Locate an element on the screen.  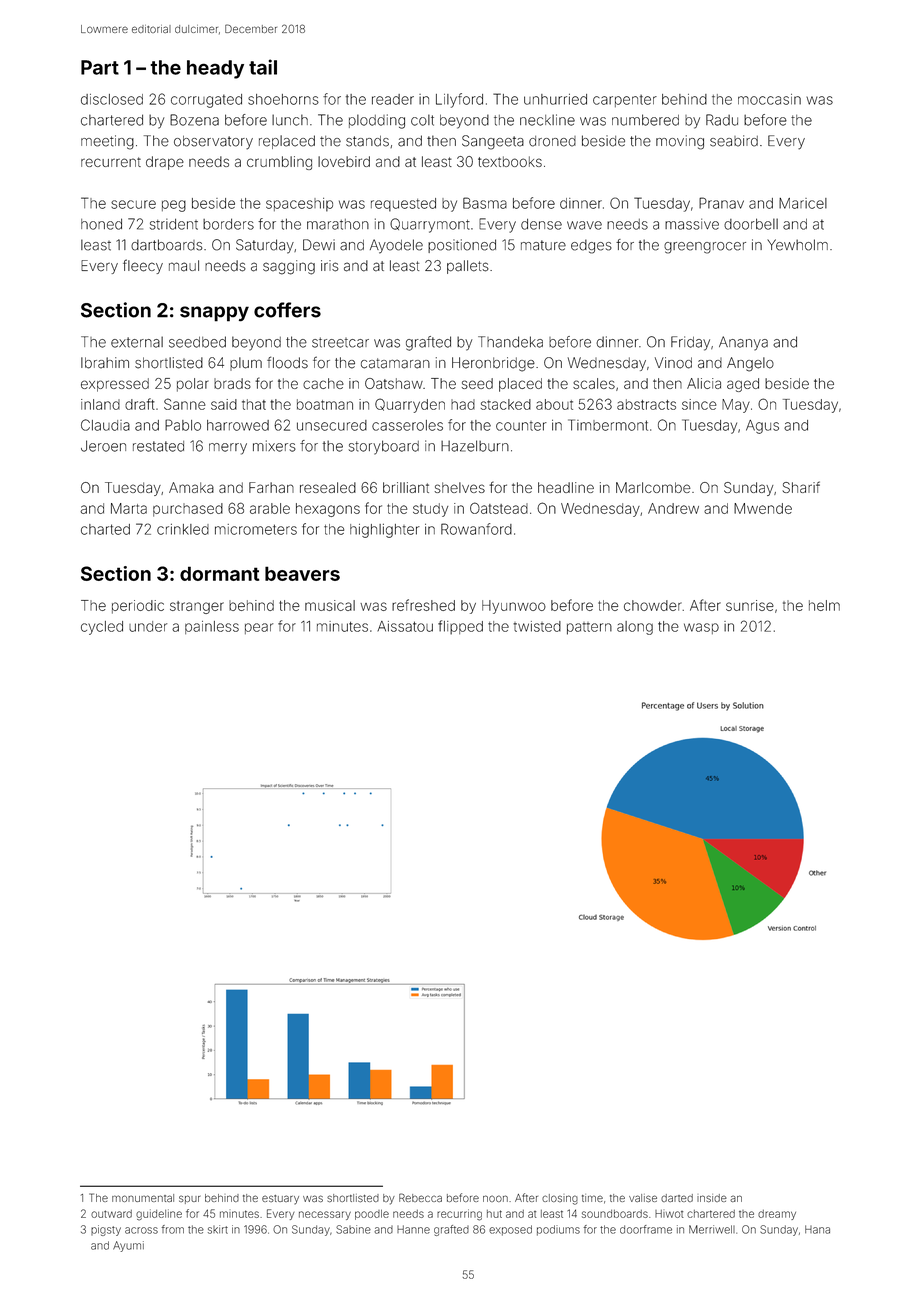
pattern is located at coordinates (589, 628).
